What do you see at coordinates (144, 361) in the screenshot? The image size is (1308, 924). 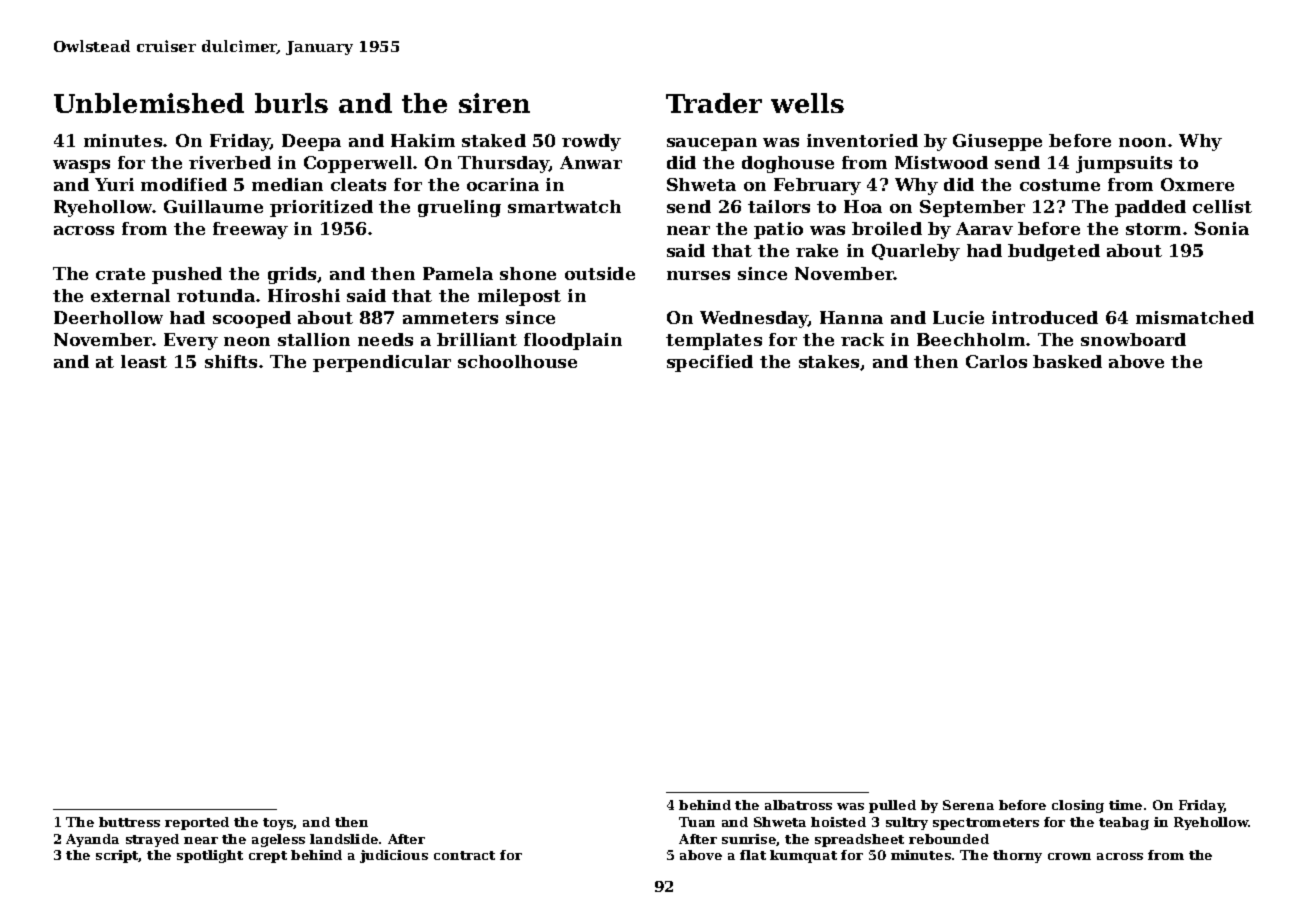 I see `least` at bounding box center [144, 361].
